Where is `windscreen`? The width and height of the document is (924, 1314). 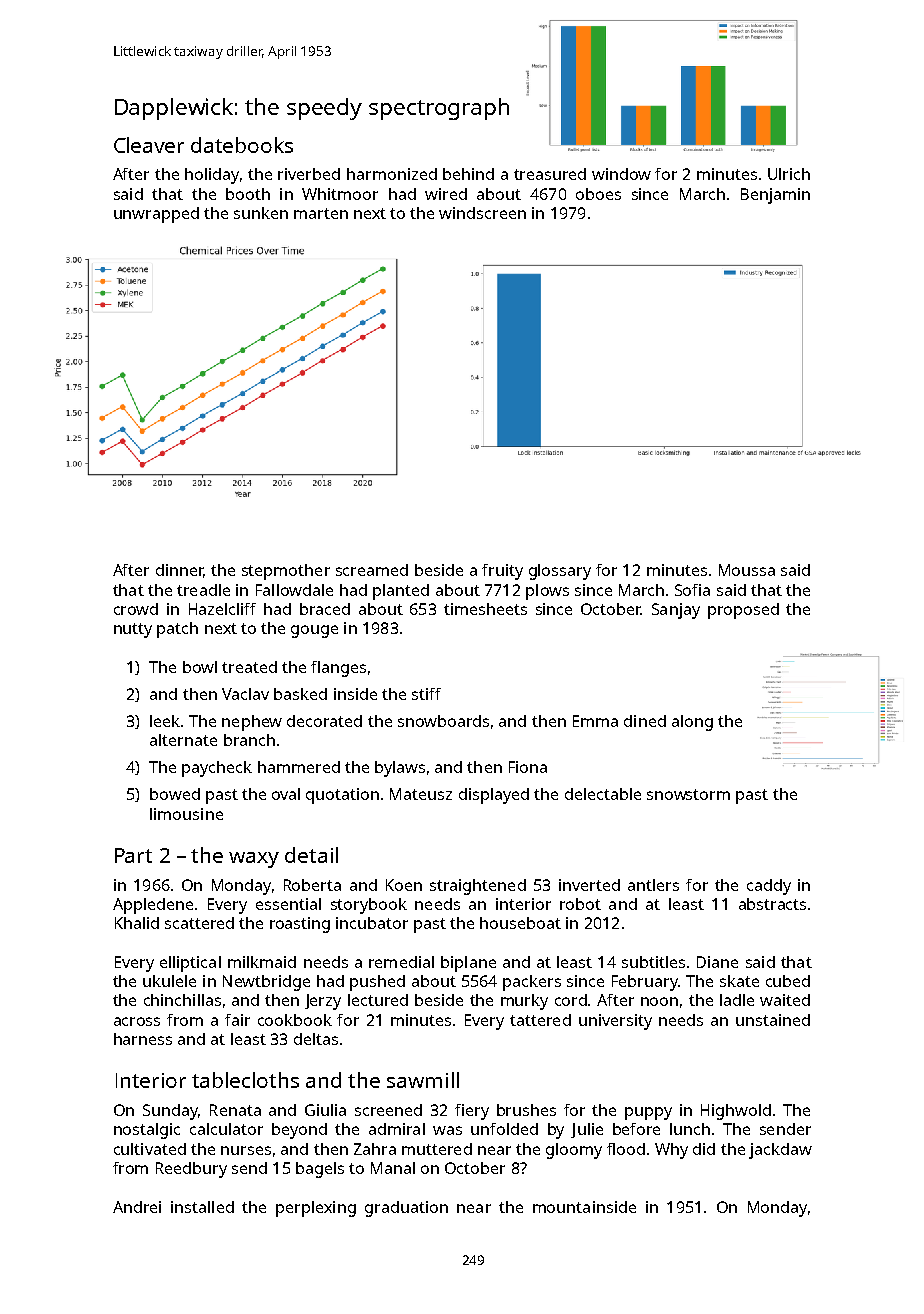 windscreen is located at coordinates (482, 213).
